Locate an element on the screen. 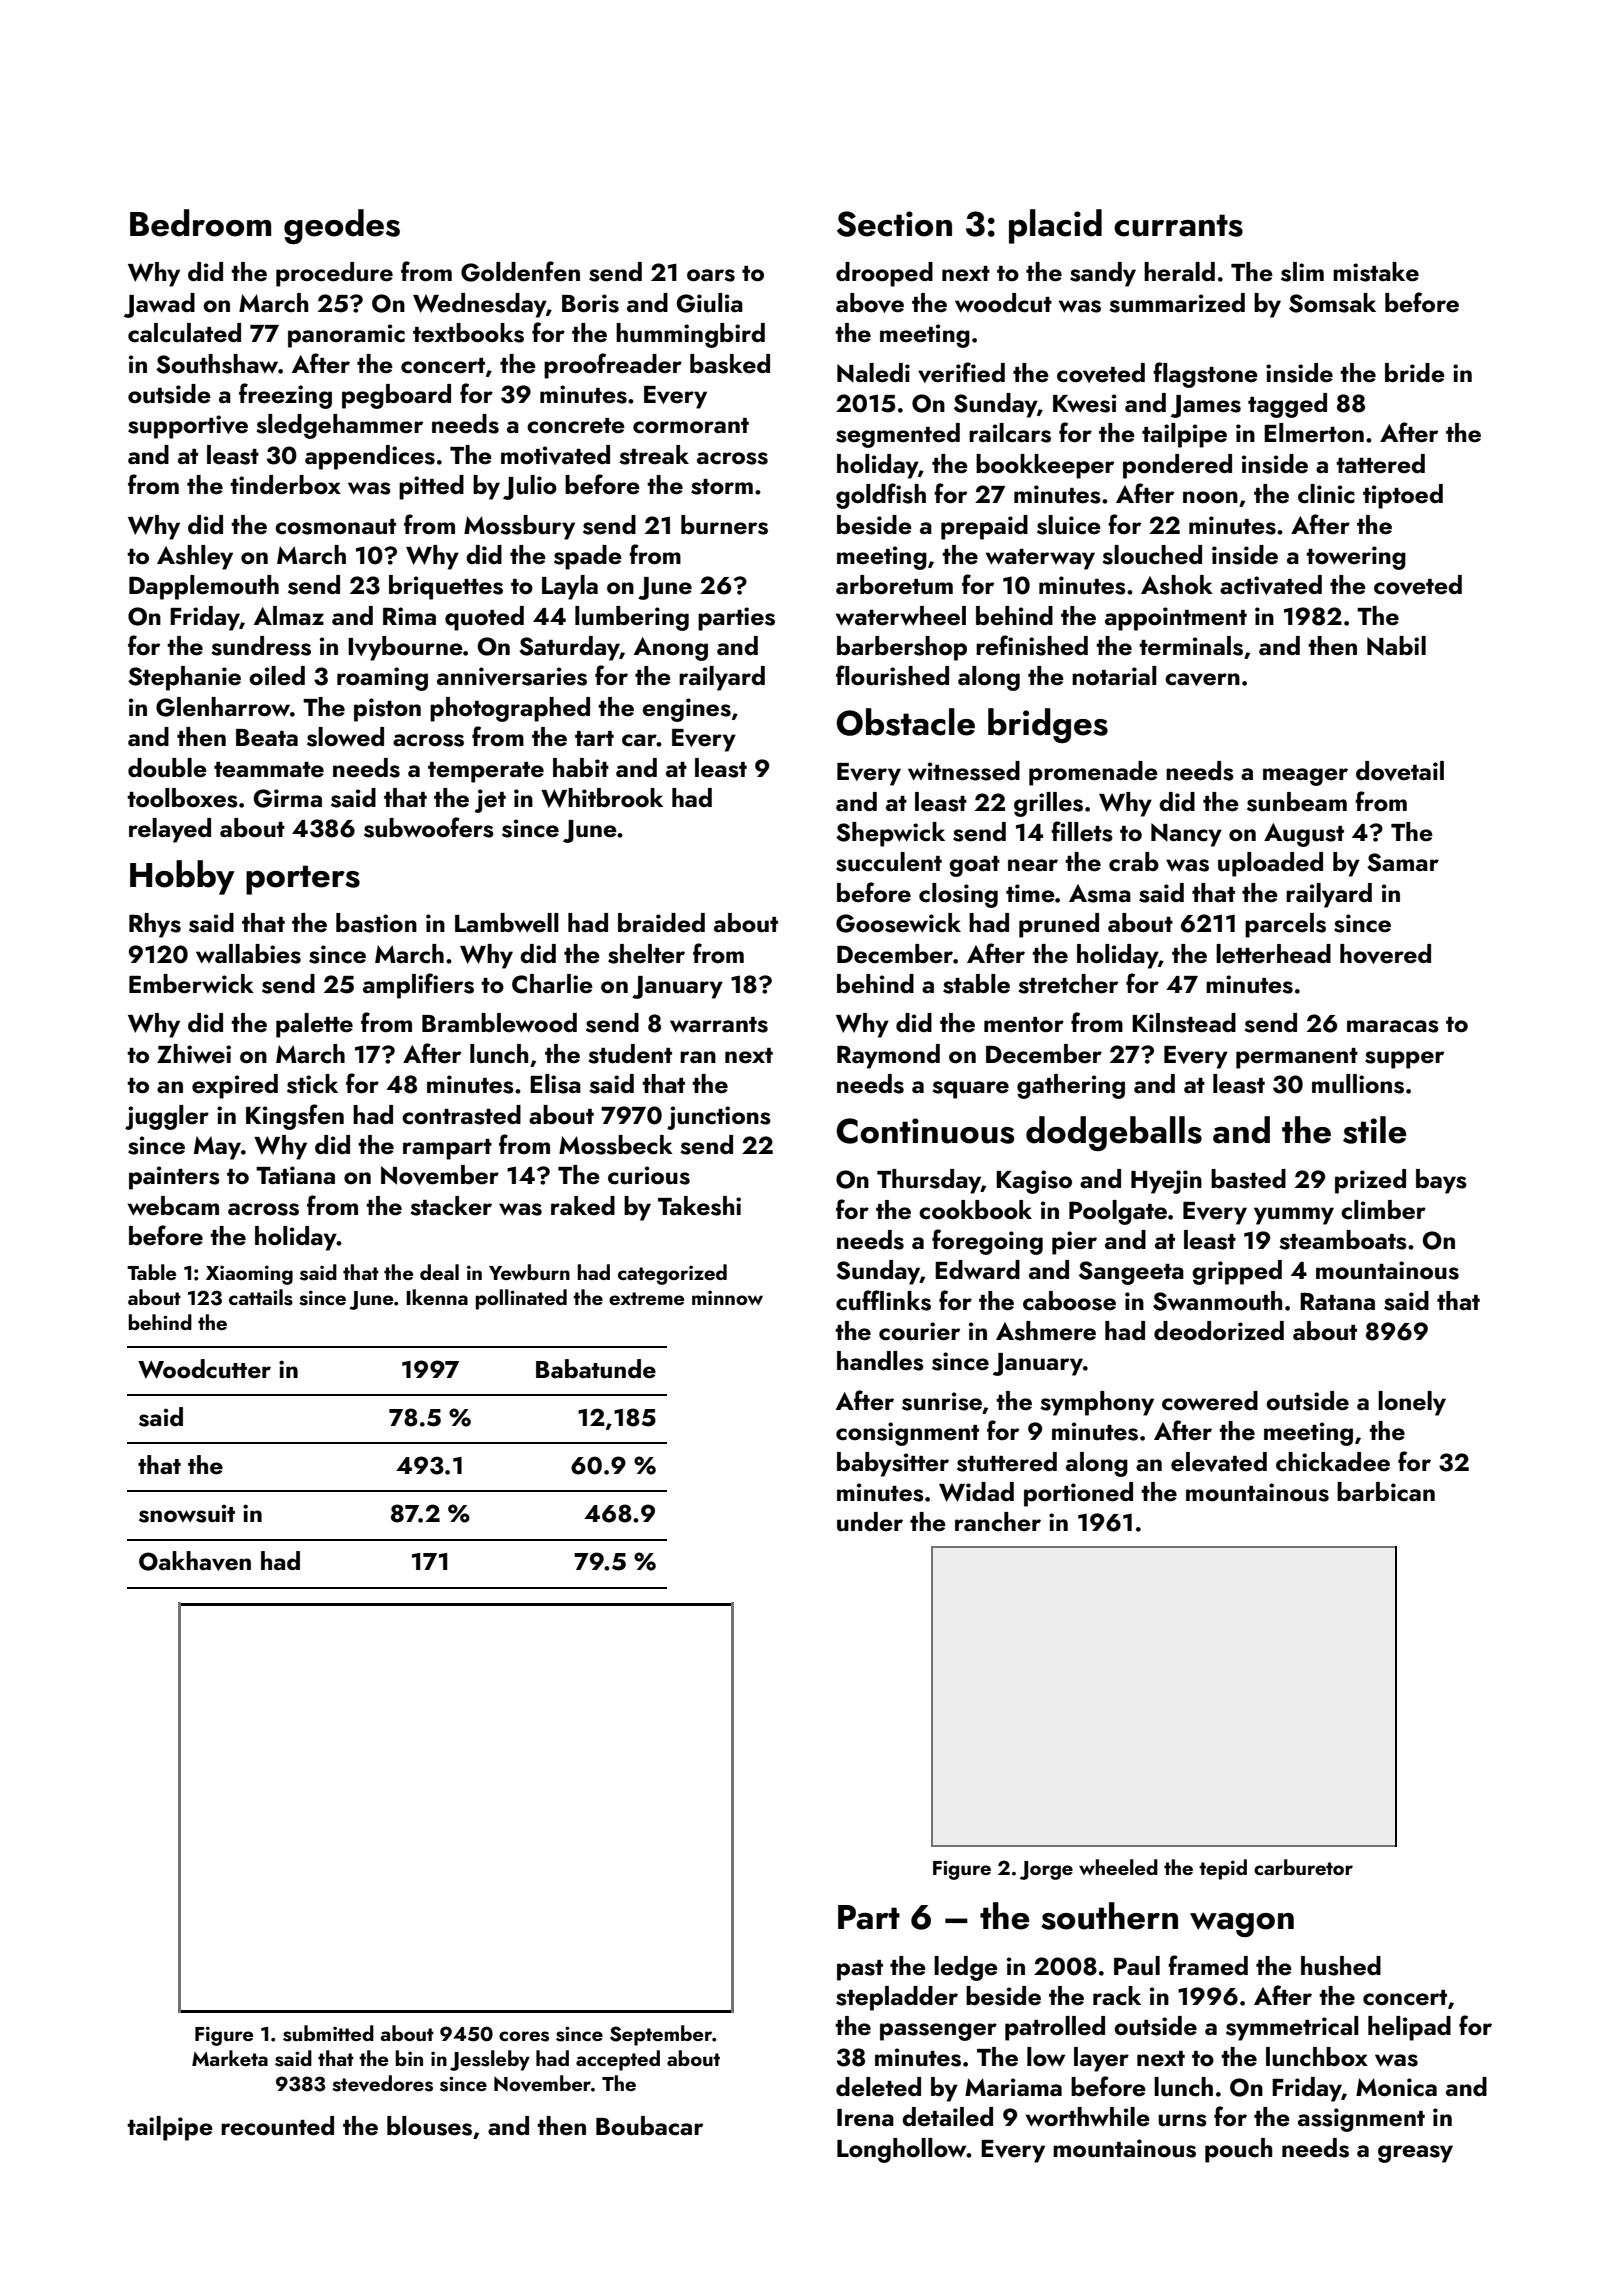 This screenshot has width=1620, height=2292. cormorant is located at coordinates (691, 426).
